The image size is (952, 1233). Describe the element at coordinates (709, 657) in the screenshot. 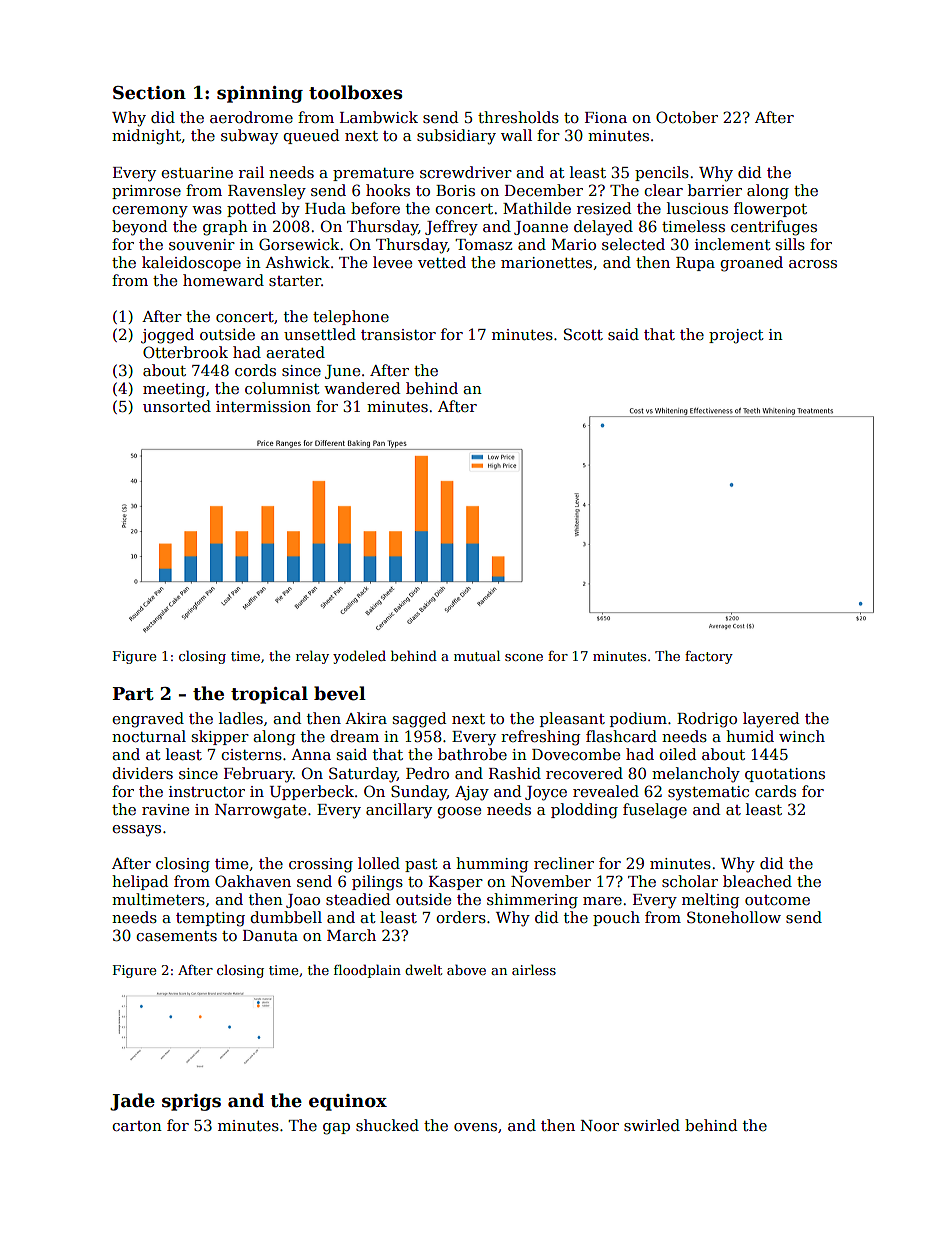

I see `factory` at that location.
